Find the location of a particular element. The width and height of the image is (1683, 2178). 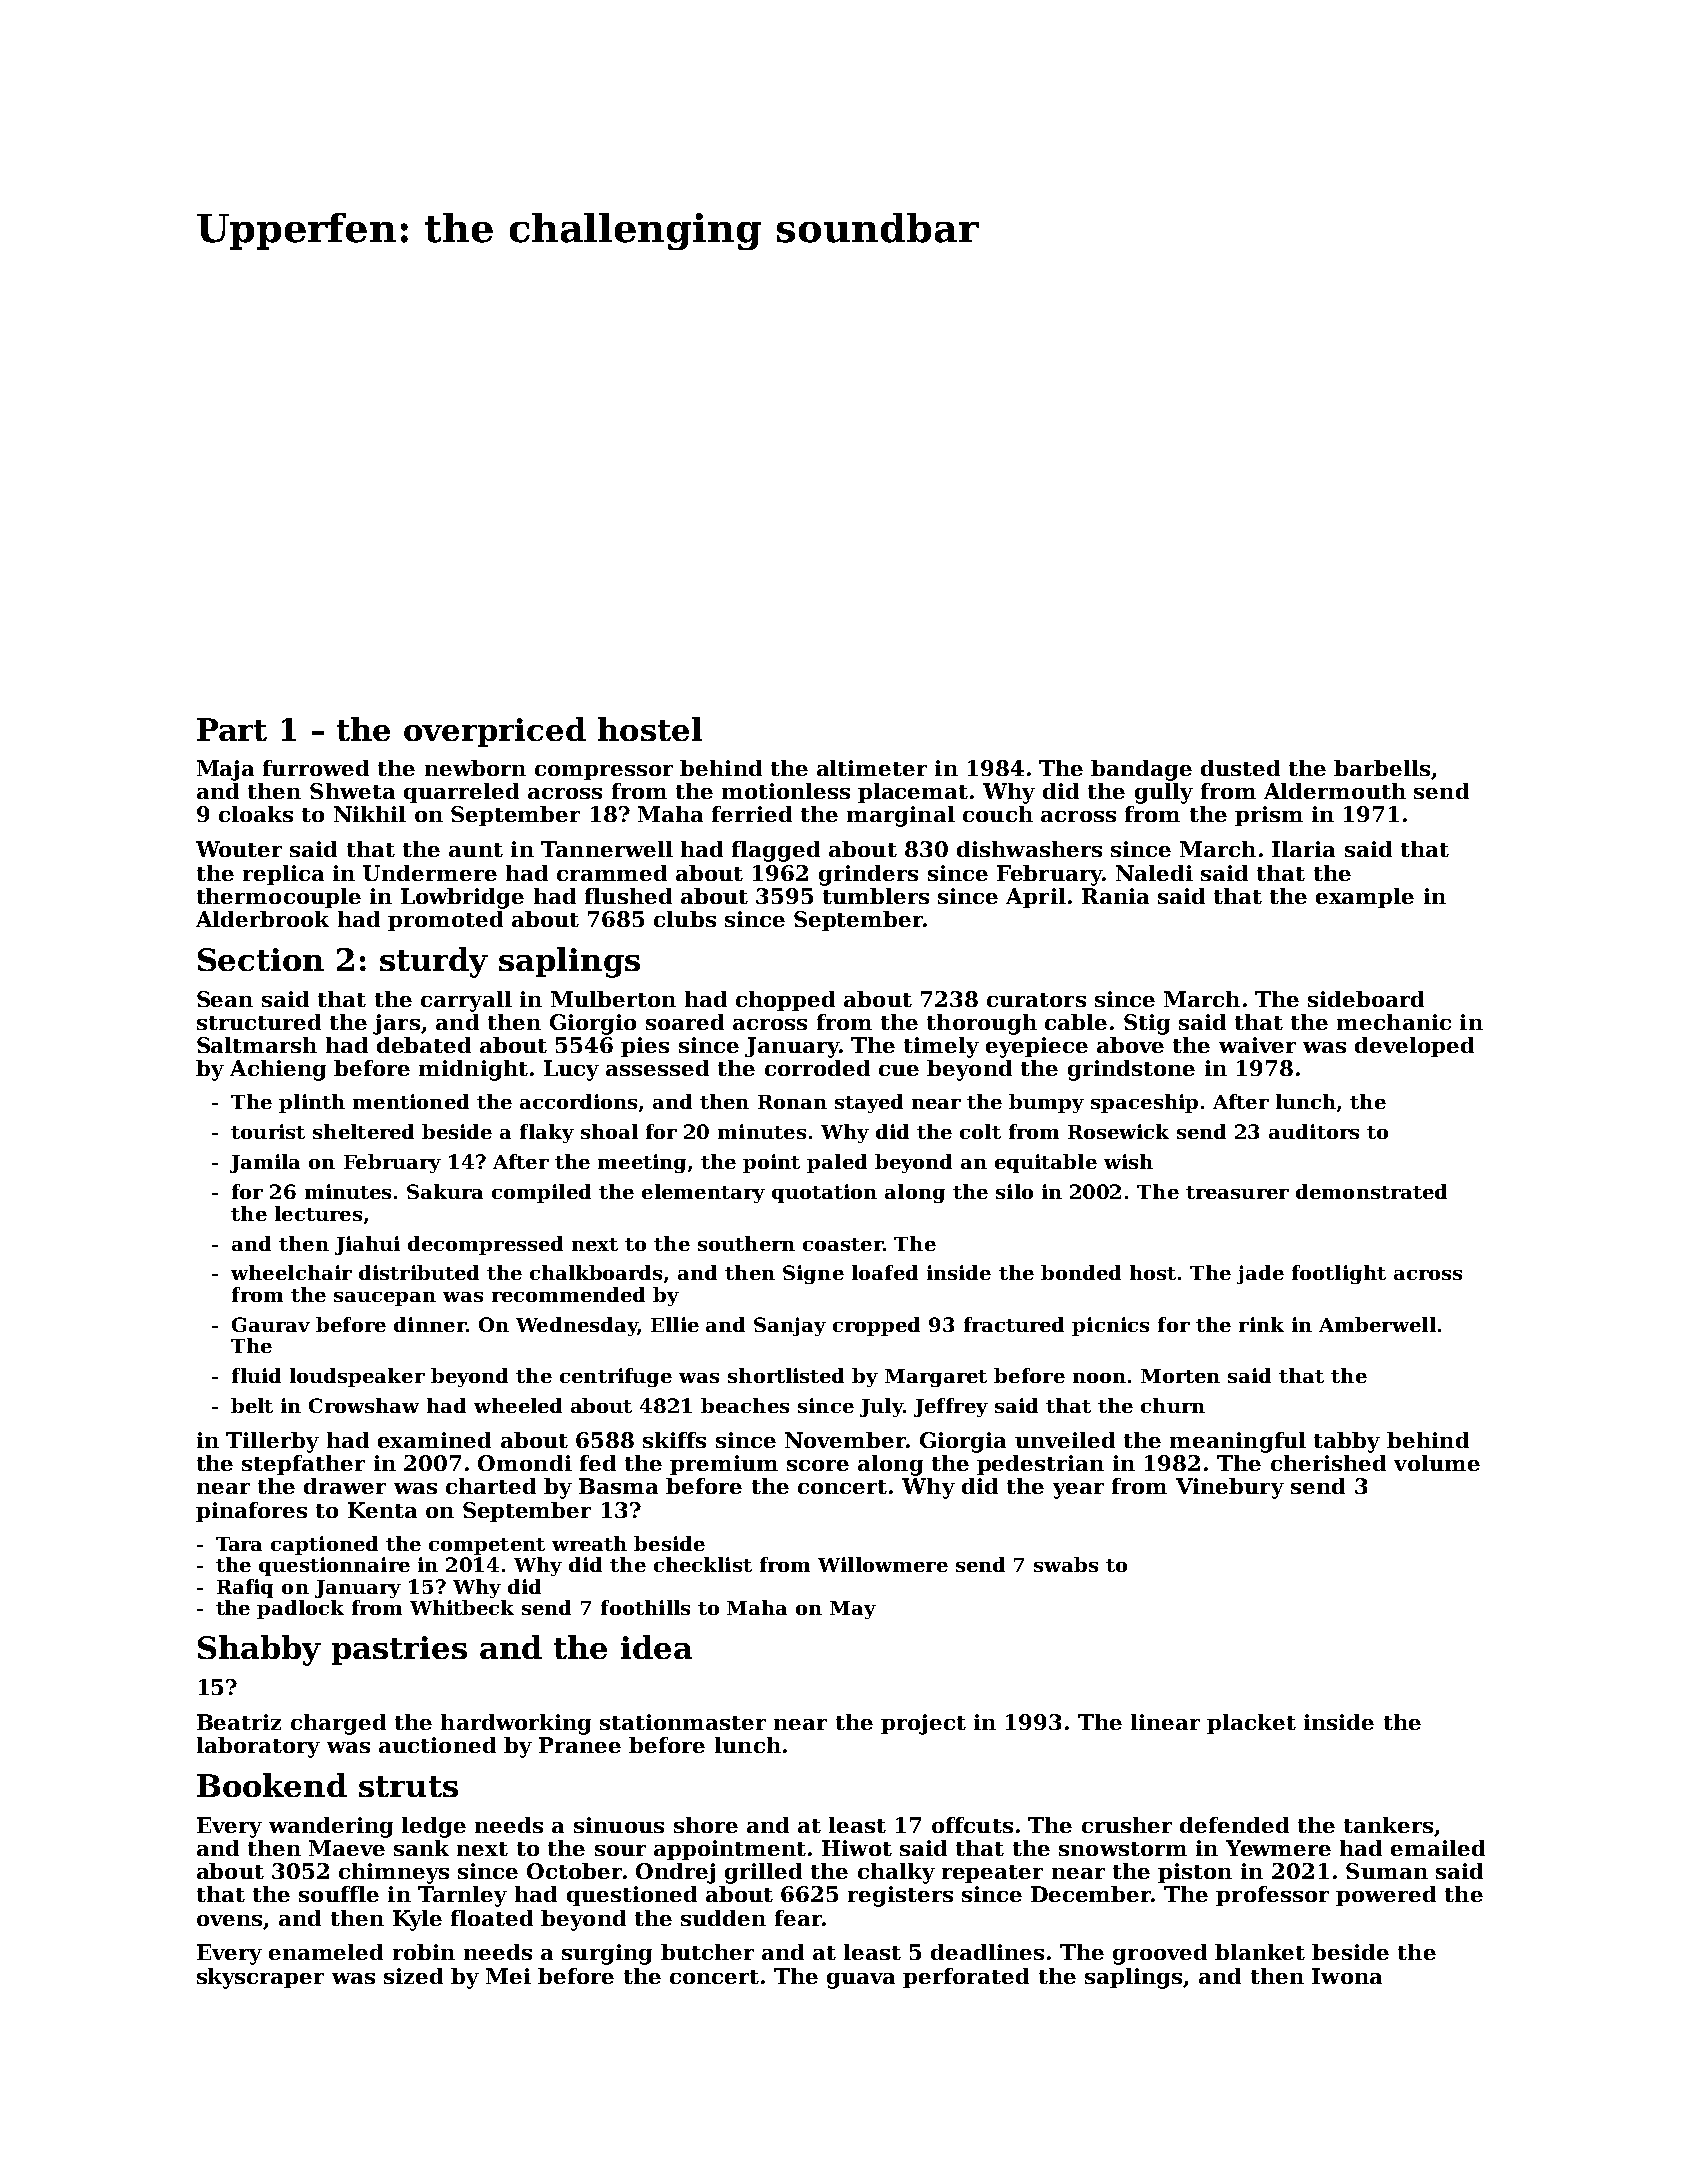

stationmaster is located at coordinates (683, 1722).
